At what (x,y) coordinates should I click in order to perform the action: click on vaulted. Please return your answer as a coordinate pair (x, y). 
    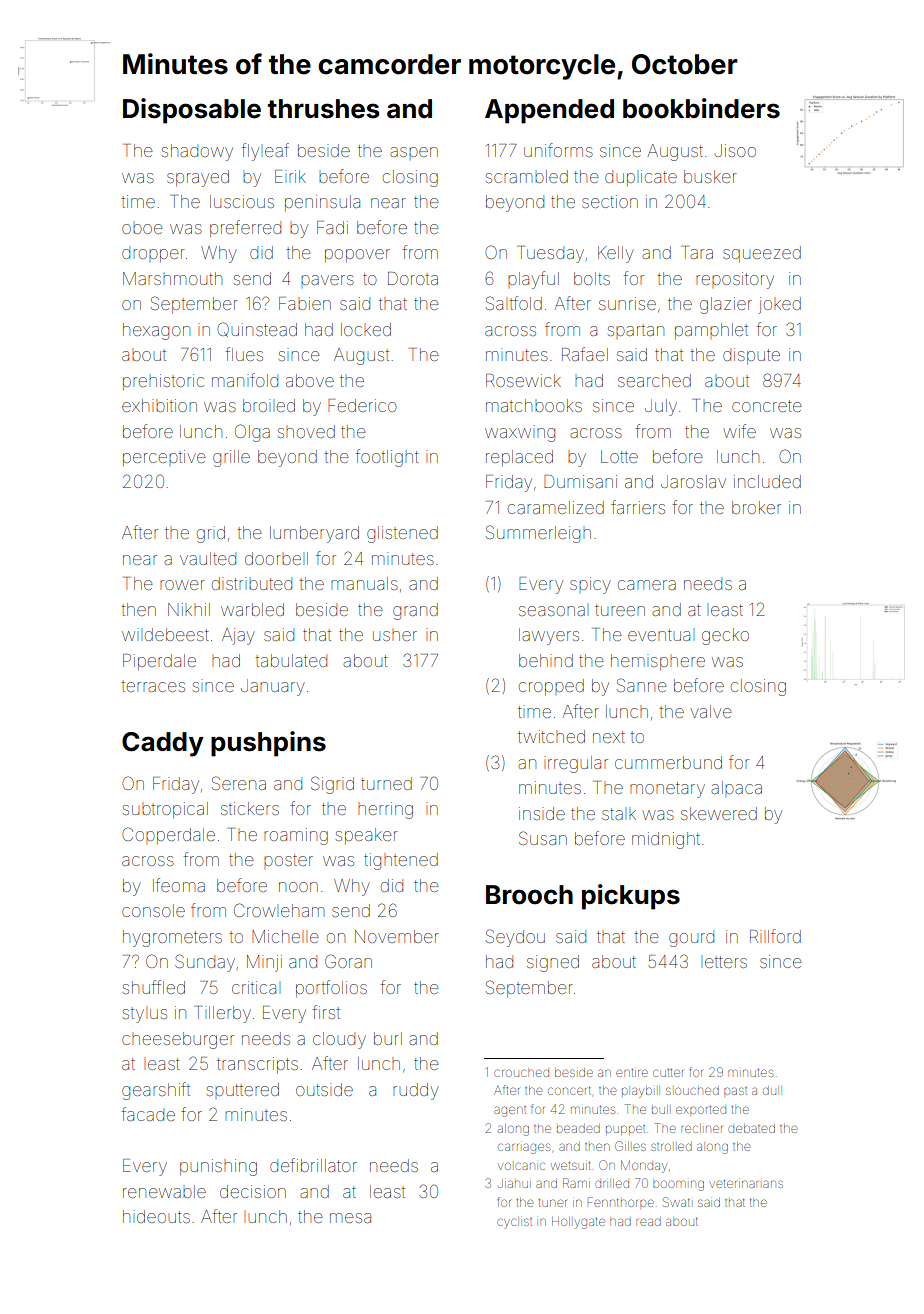
    Looking at the image, I should click on (208, 558).
